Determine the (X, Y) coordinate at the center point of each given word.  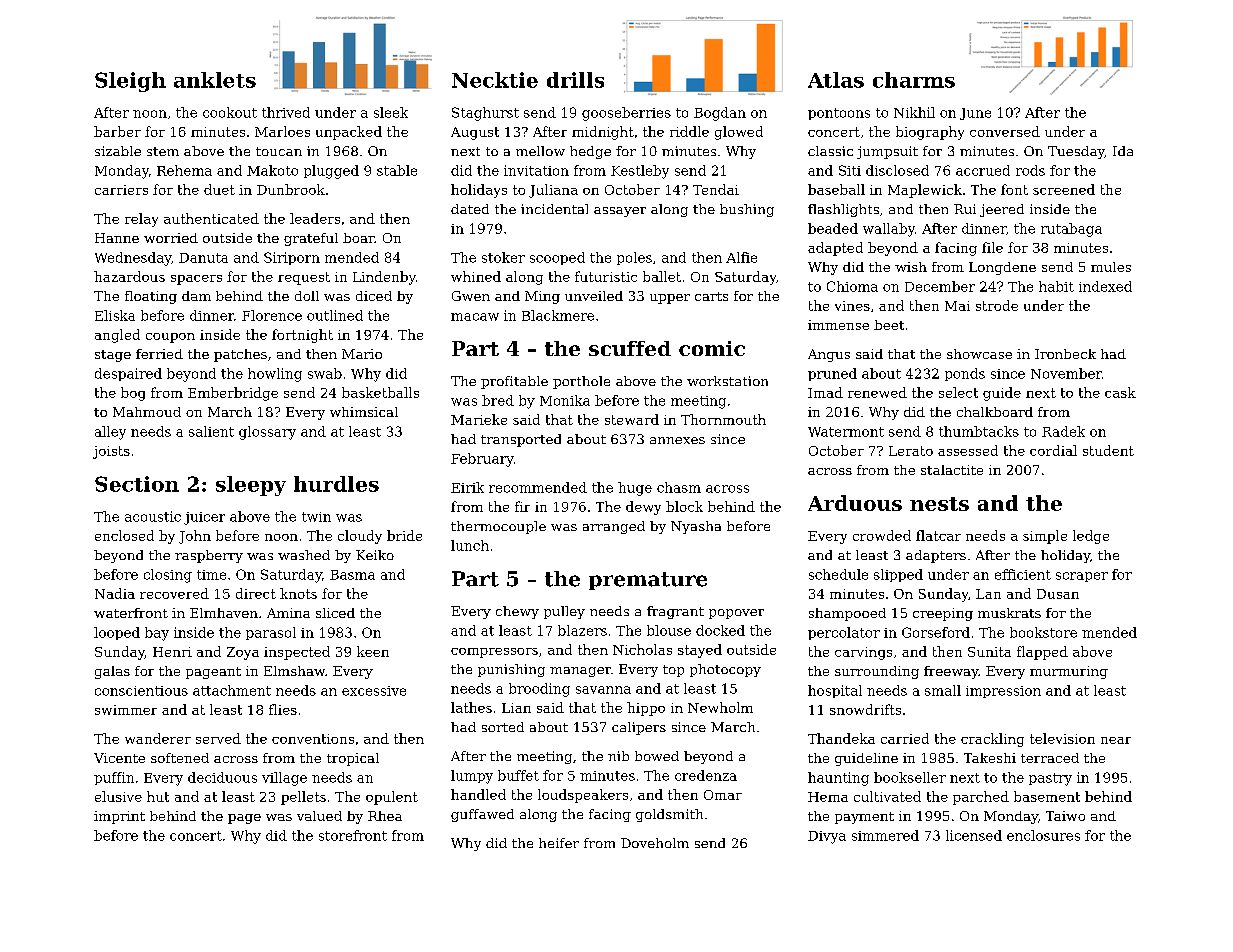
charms (914, 80)
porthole (581, 382)
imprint (119, 817)
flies (283, 709)
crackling (992, 740)
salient (211, 431)
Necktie (495, 80)
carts (711, 296)
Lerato (911, 451)
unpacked (349, 133)
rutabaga (1071, 230)
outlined (335, 315)
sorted (503, 727)
